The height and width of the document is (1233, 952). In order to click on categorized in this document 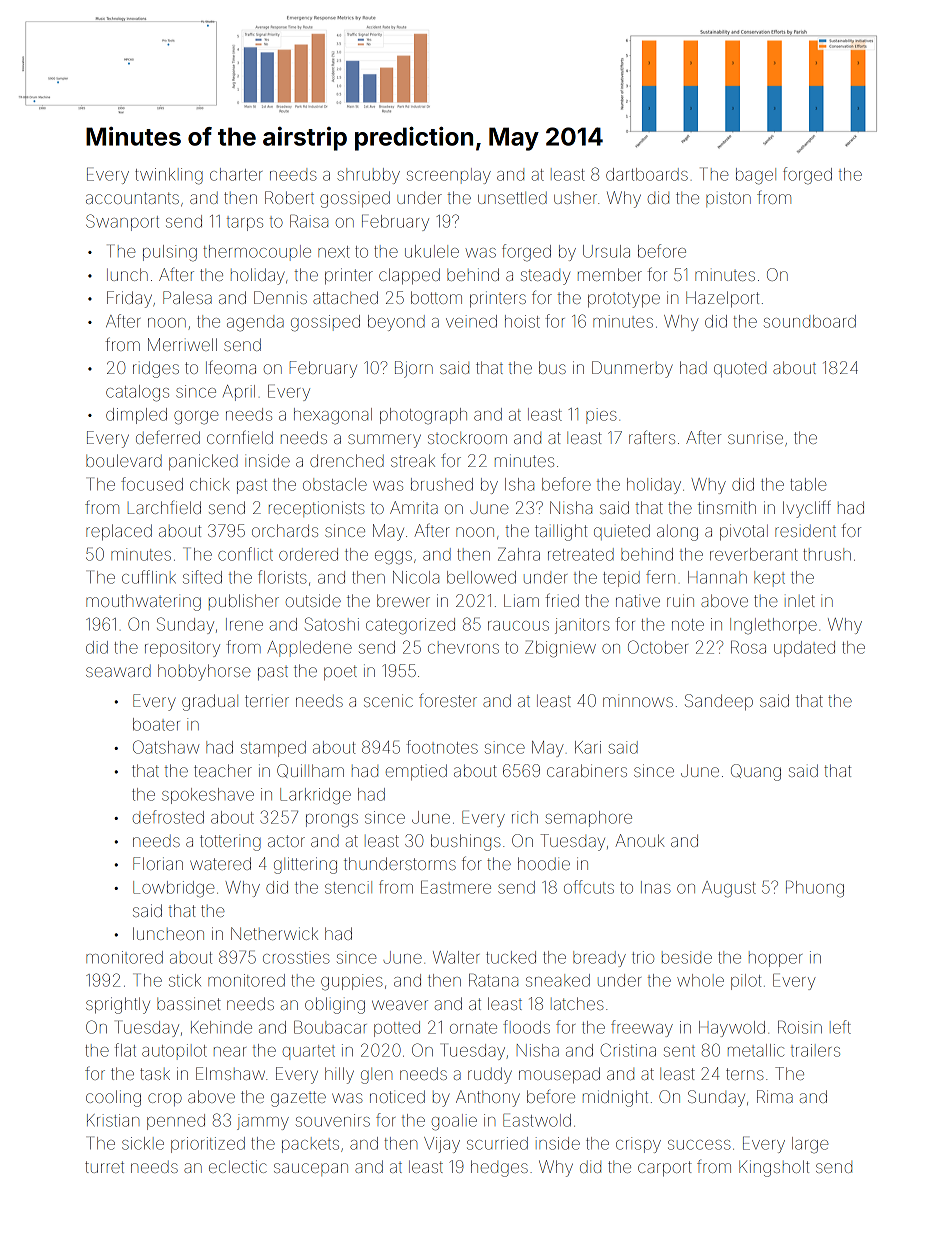, I will do `click(410, 626)`.
